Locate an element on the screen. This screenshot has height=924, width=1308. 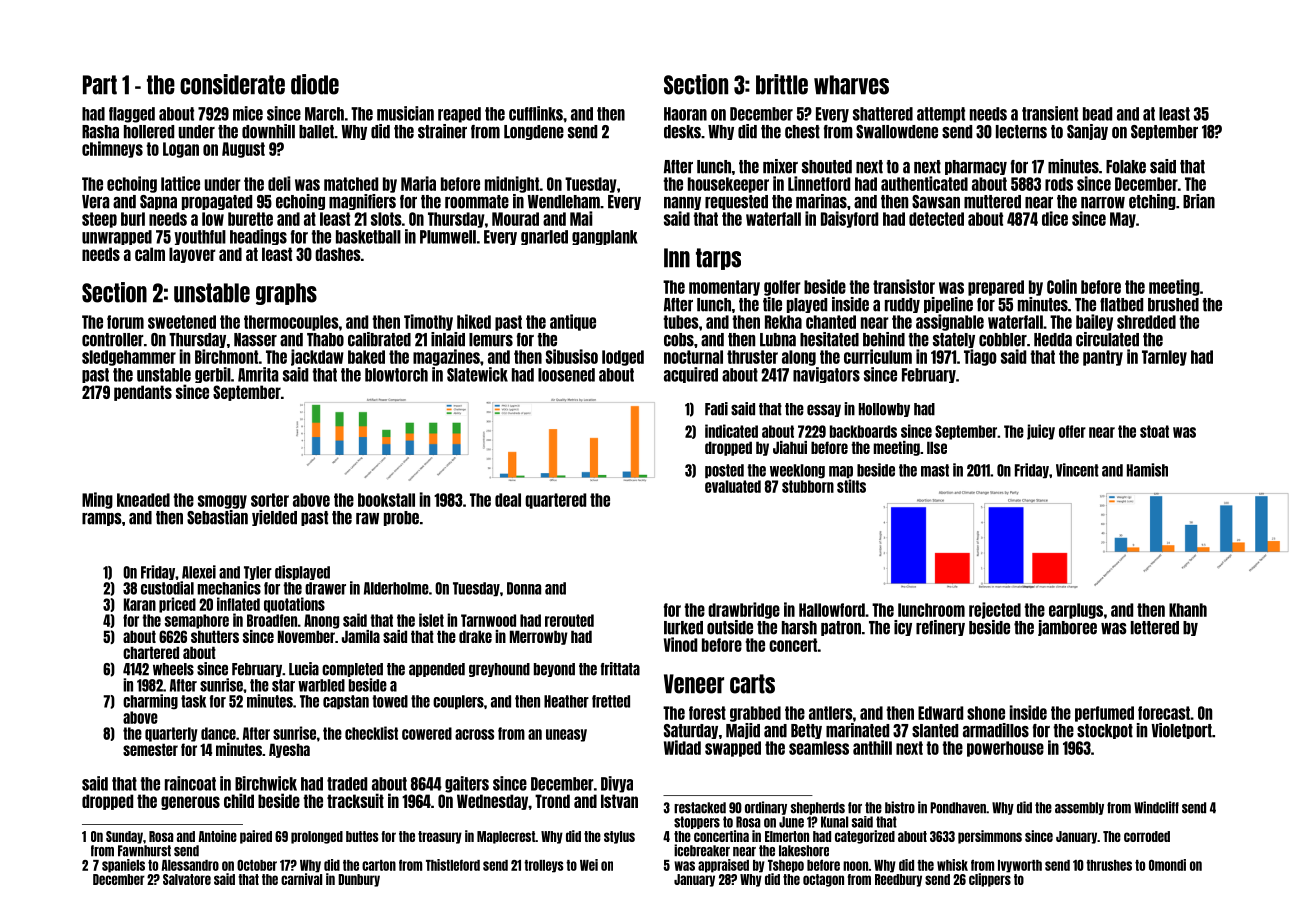
wharves is located at coordinates (851, 85).
